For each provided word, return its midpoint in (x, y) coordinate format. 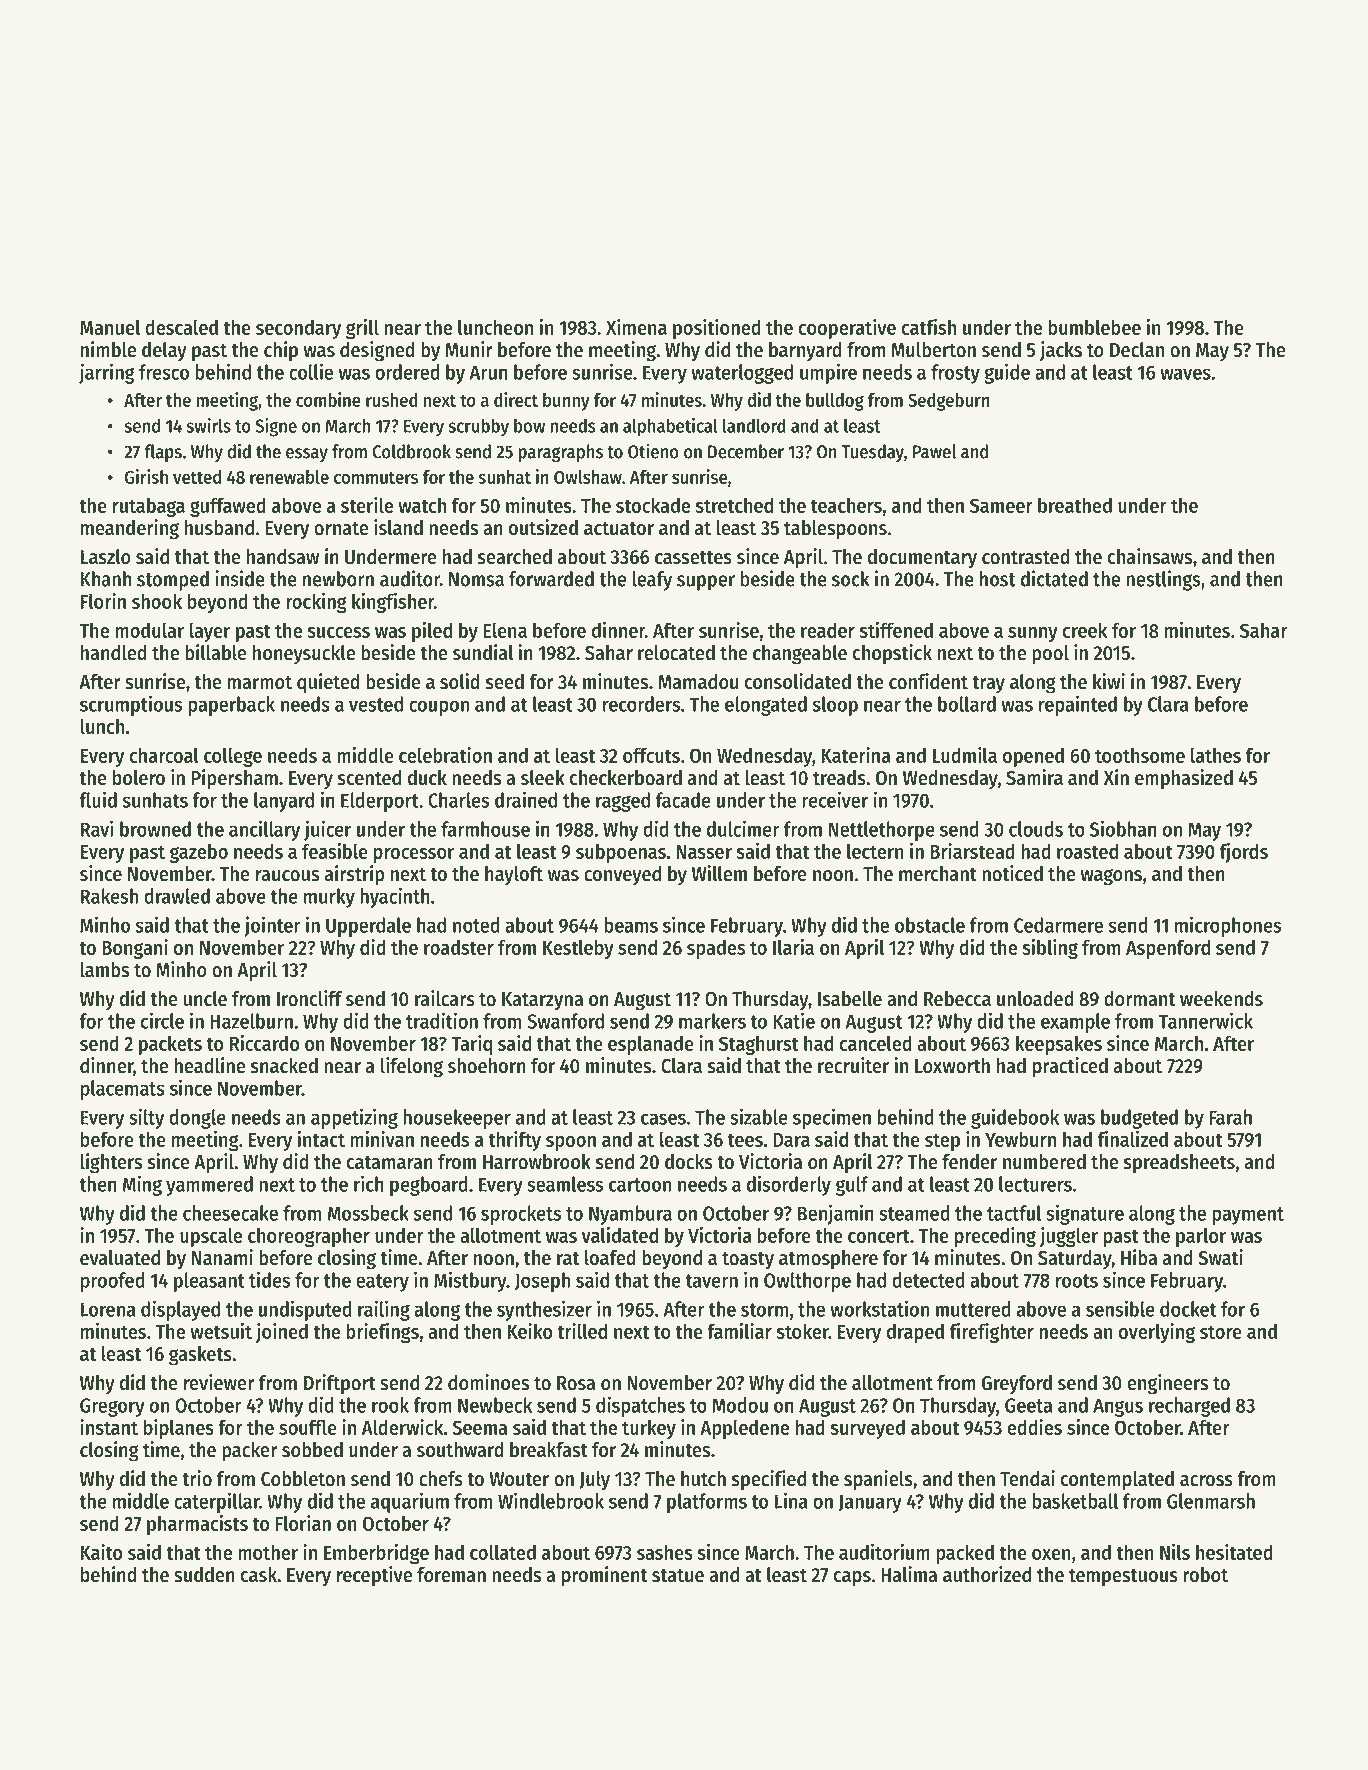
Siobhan (1123, 828)
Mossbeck (368, 1213)
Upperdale (368, 927)
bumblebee (1094, 327)
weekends (1221, 999)
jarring (107, 373)
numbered (1044, 1162)
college (233, 757)
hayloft (514, 875)
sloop (835, 706)
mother (268, 1552)
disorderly (789, 1185)
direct (516, 399)
